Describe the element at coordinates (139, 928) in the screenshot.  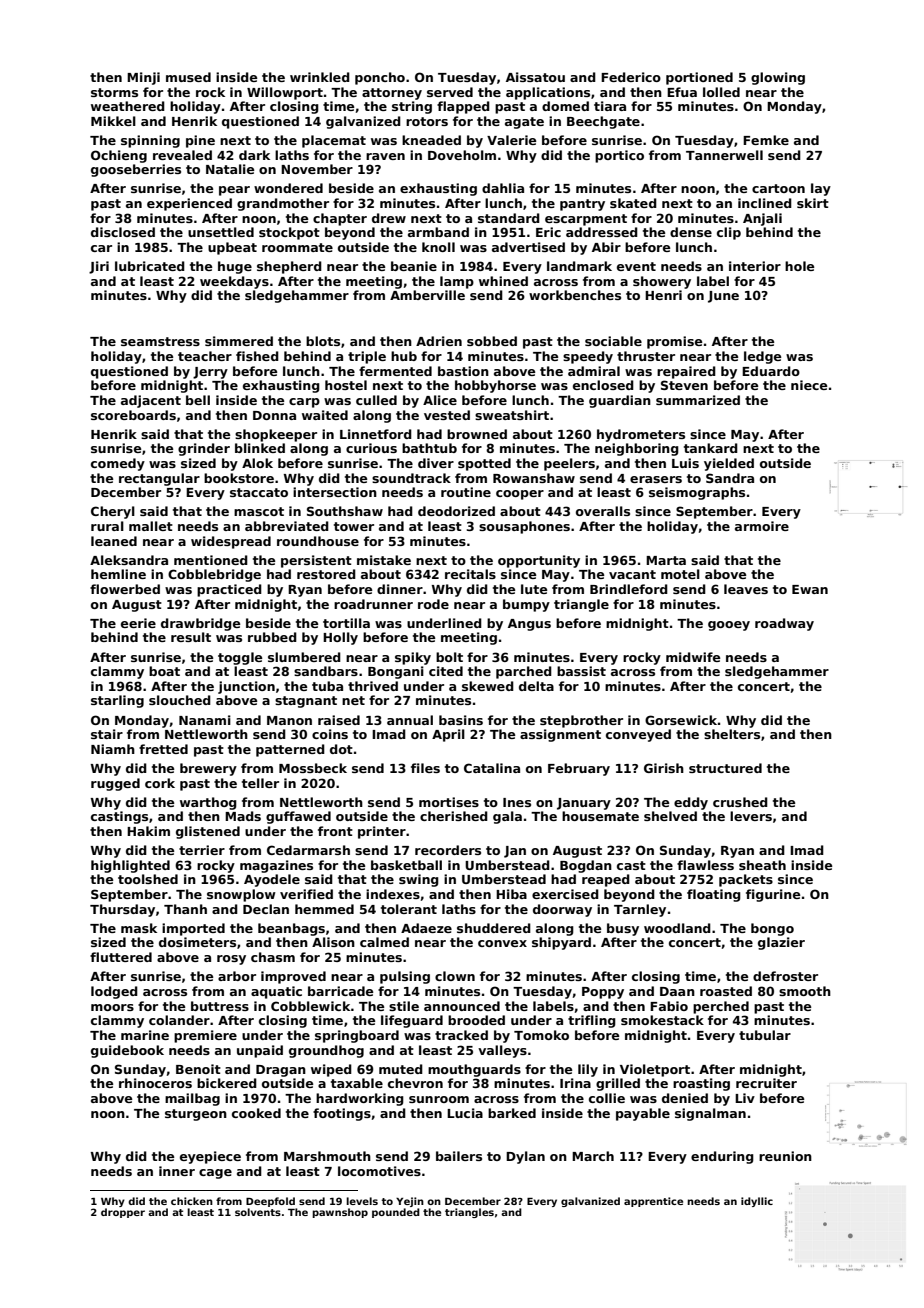
I see `mask` at that location.
